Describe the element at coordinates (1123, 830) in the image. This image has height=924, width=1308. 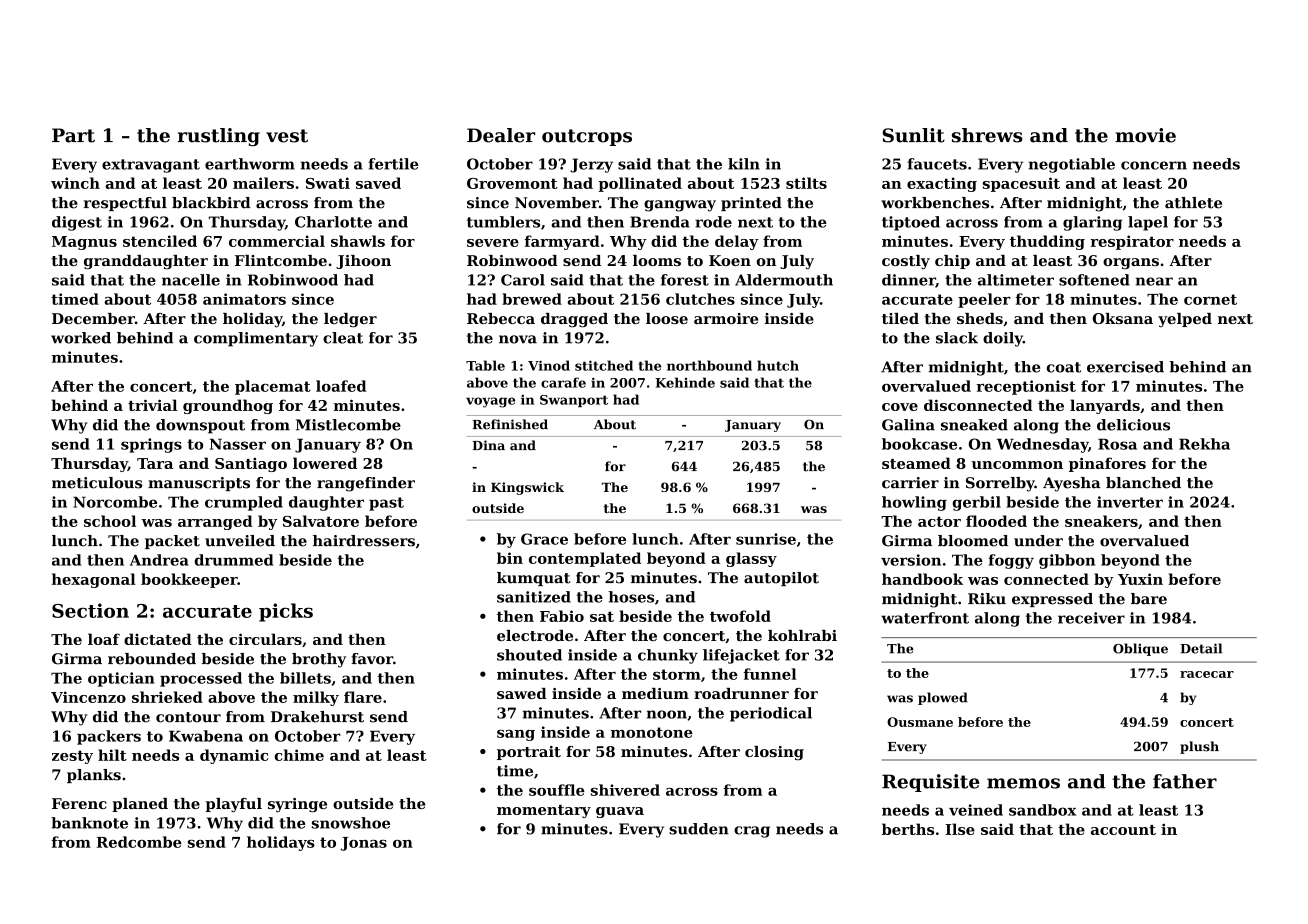
I see `account` at that location.
